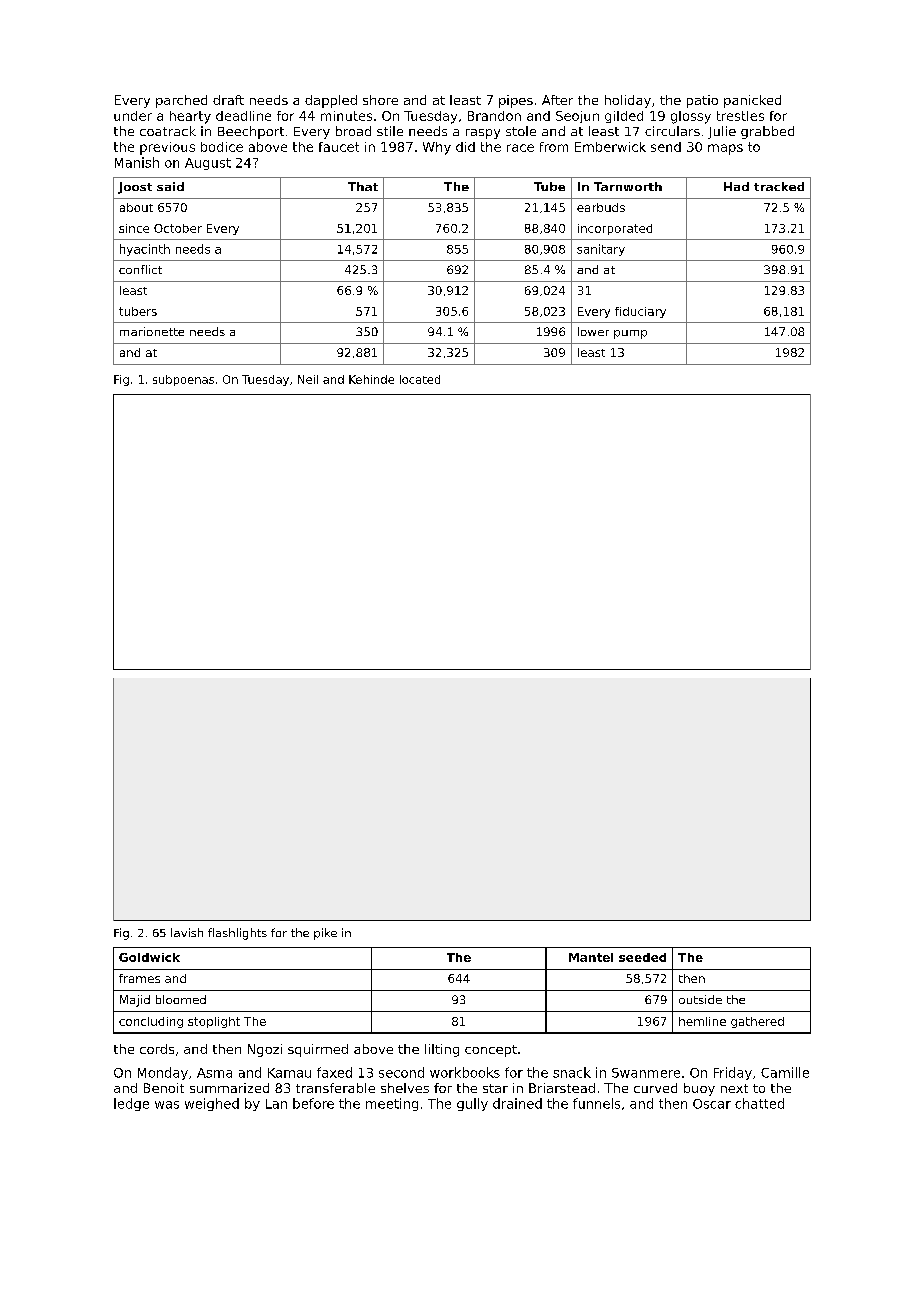 Image resolution: width=924 pixels, height=1308 pixels. What do you see at coordinates (752, 101) in the document?
I see `panicked` at bounding box center [752, 101].
